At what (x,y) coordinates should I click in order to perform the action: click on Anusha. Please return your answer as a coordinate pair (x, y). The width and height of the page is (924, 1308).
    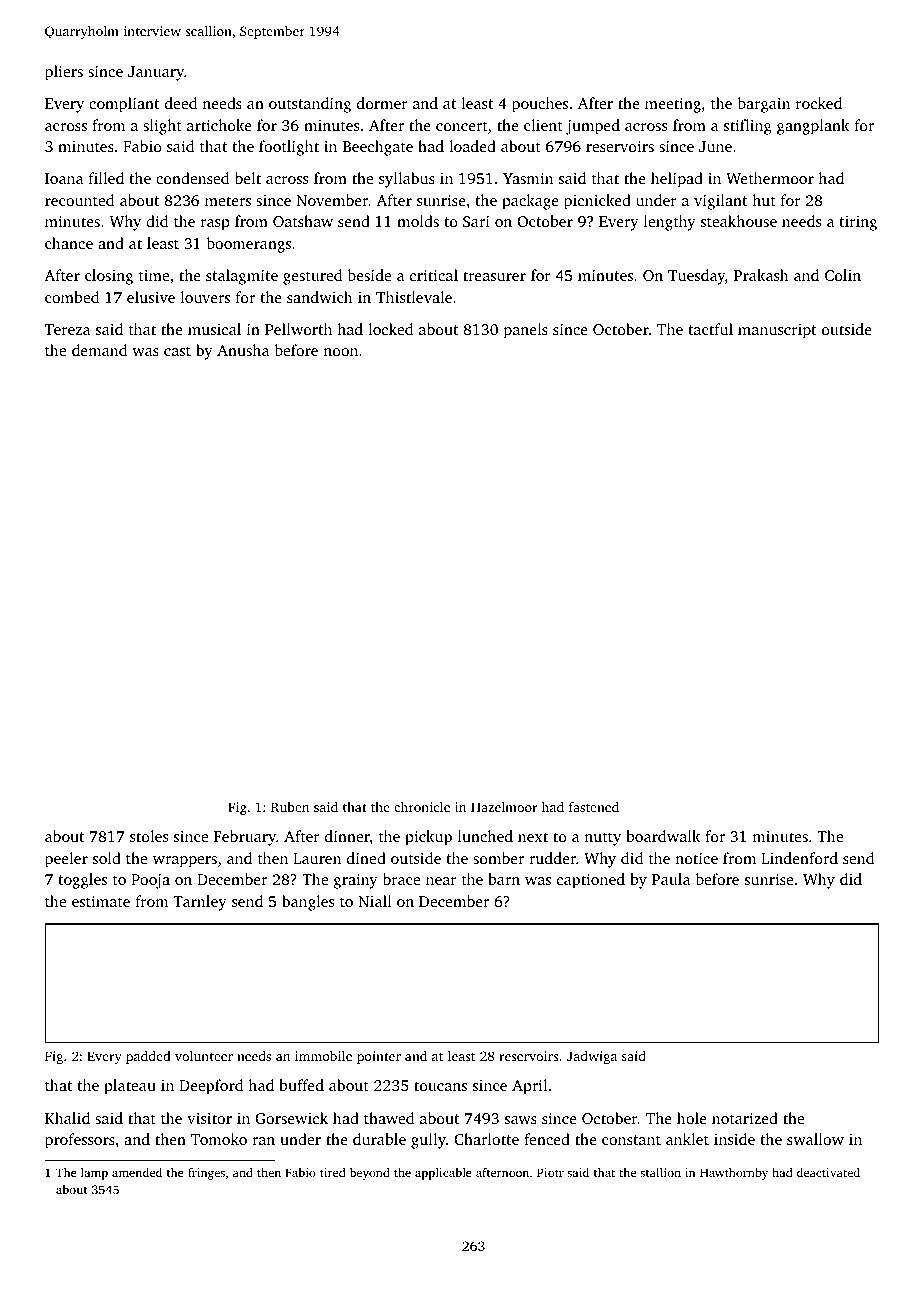
    Looking at the image, I should click on (243, 350).
